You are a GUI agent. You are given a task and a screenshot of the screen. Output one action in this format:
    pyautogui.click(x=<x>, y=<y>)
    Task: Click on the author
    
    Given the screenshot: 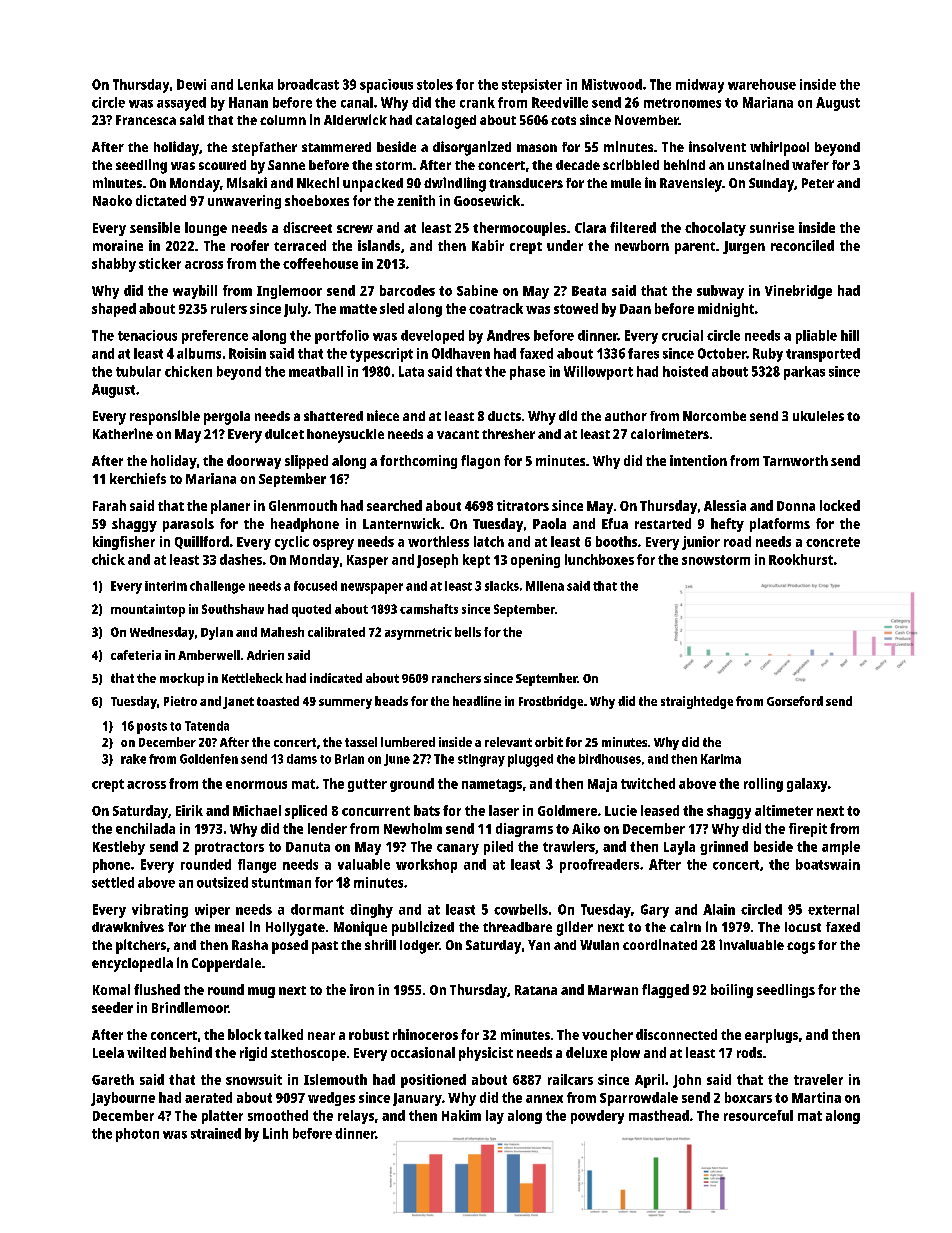 What is the action you would take?
    pyautogui.click(x=626, y=416)
